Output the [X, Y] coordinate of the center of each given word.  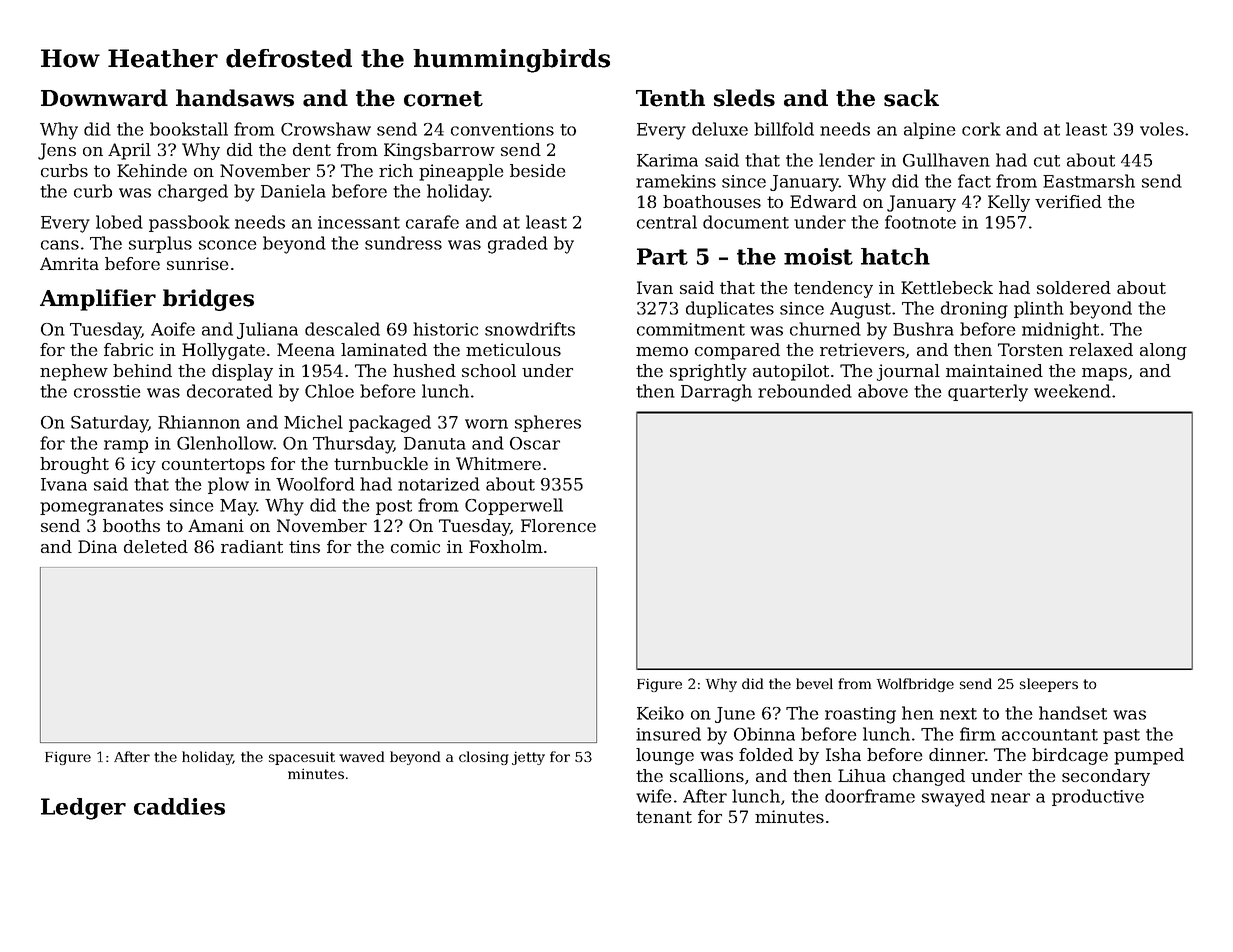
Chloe [329, 391]
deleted [156, 546]
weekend [1072, 391]
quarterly [988, 393]
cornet [443, 99]
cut [1047, 161]
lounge [665, 756]
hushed [424, 370]
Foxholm [506, 546]
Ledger [83, 809]
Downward [104, 98]
